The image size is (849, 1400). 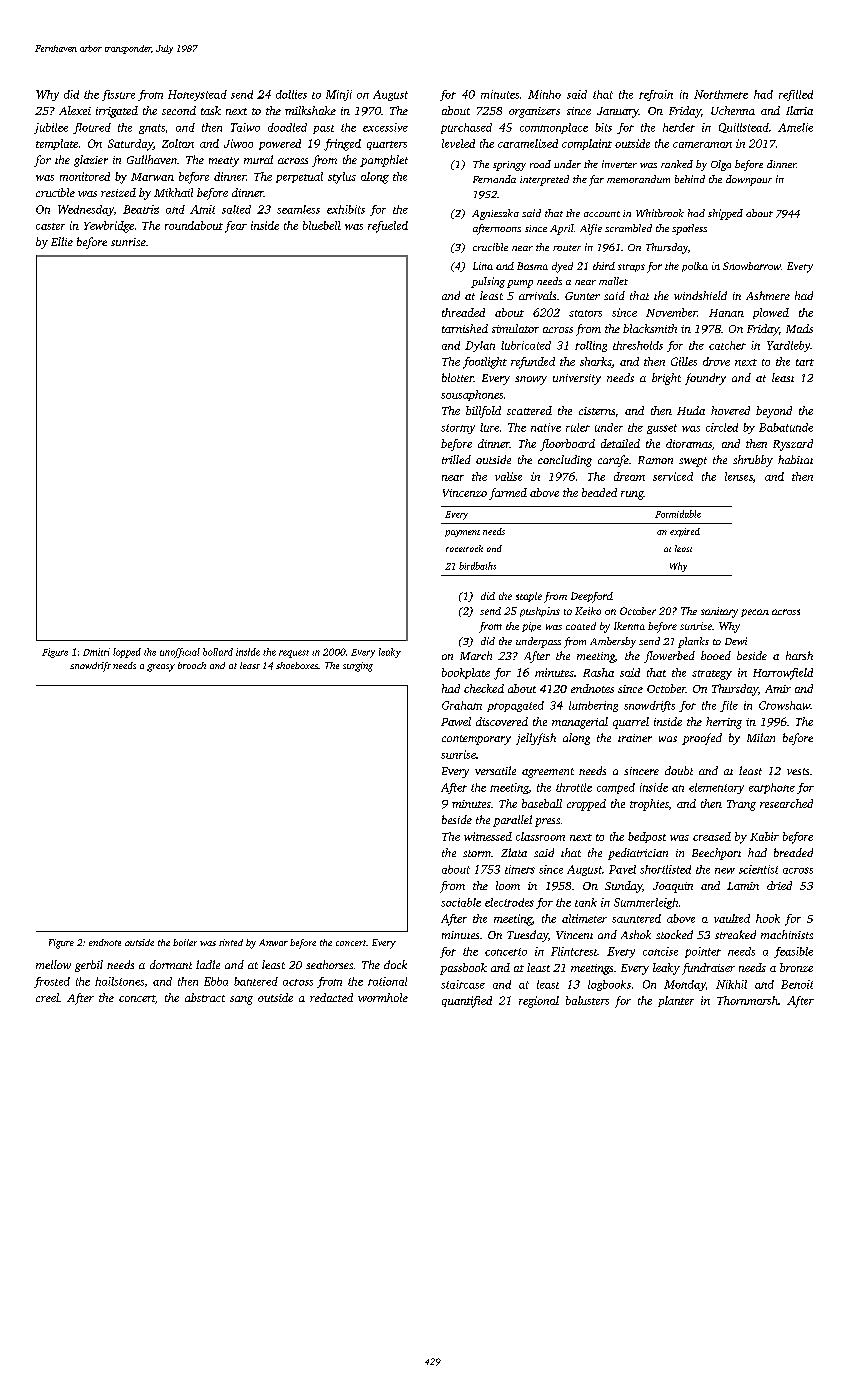 I want to click on beyond, so click(x=774, y=412).
